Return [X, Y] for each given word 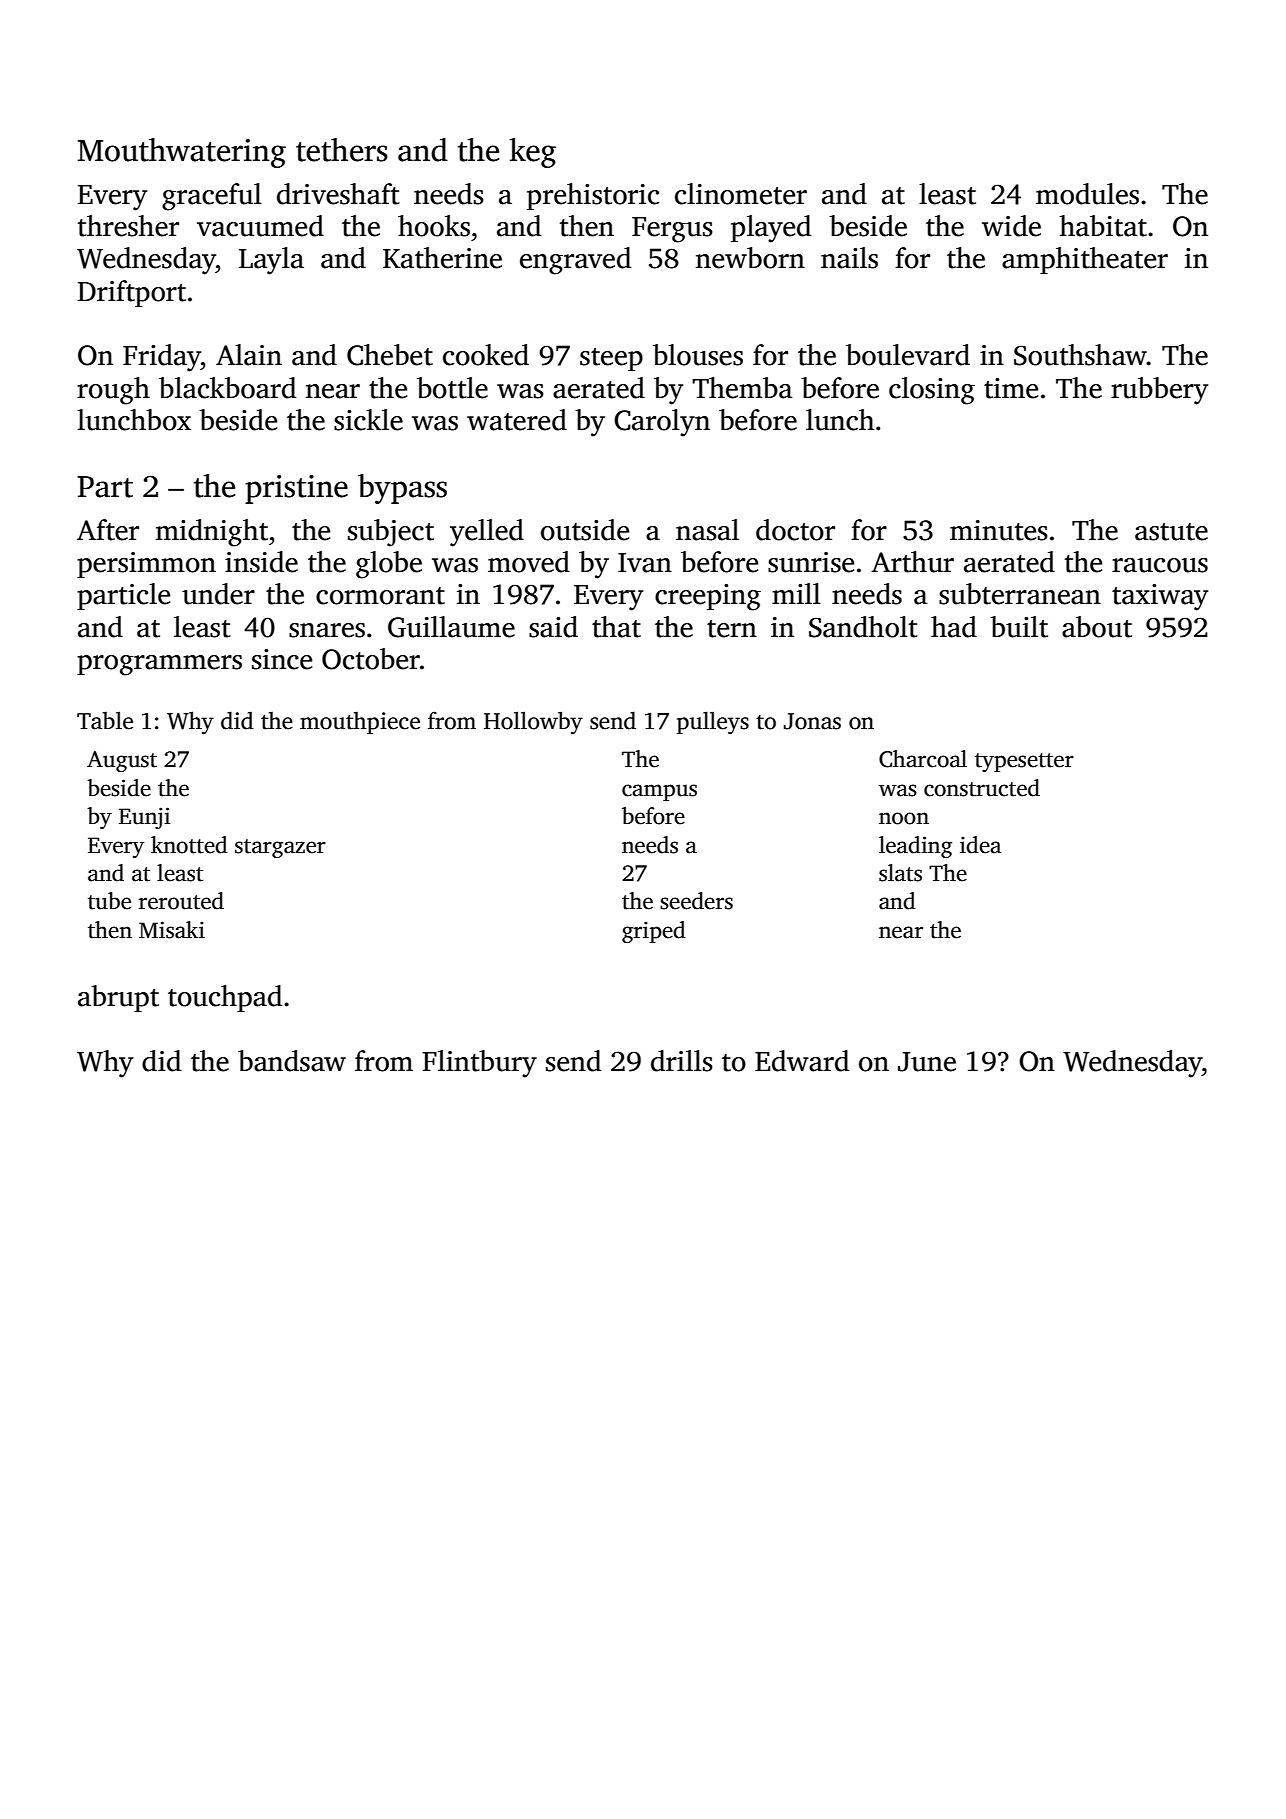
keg [532, 153]
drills [682, 1061]
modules [1087, 194]
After [108, 530]
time [1011, 388]
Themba [742, 388]
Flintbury [479, 1064]
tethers [342, 150]
